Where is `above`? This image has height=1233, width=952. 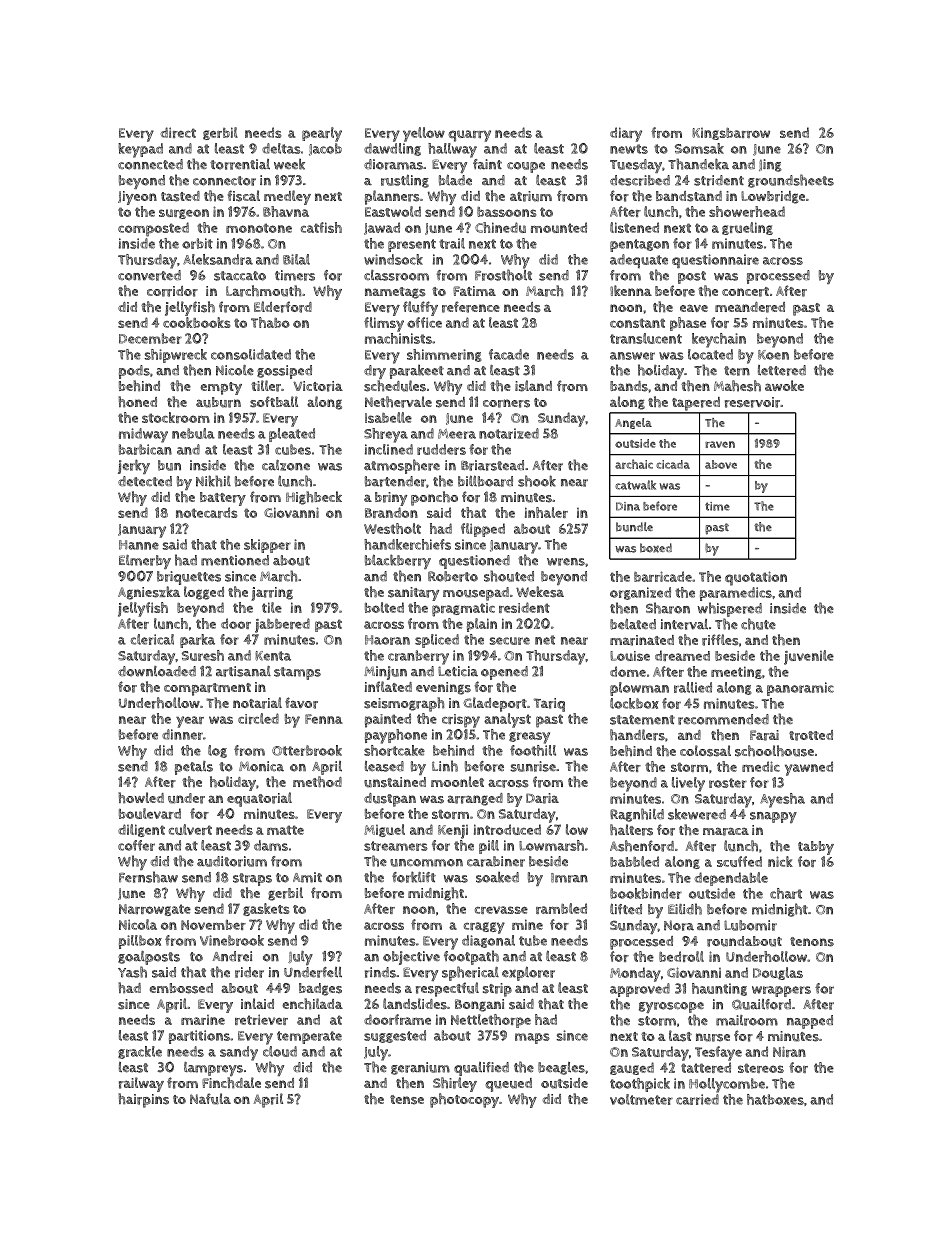 above is located at coordinates (721, 464).
